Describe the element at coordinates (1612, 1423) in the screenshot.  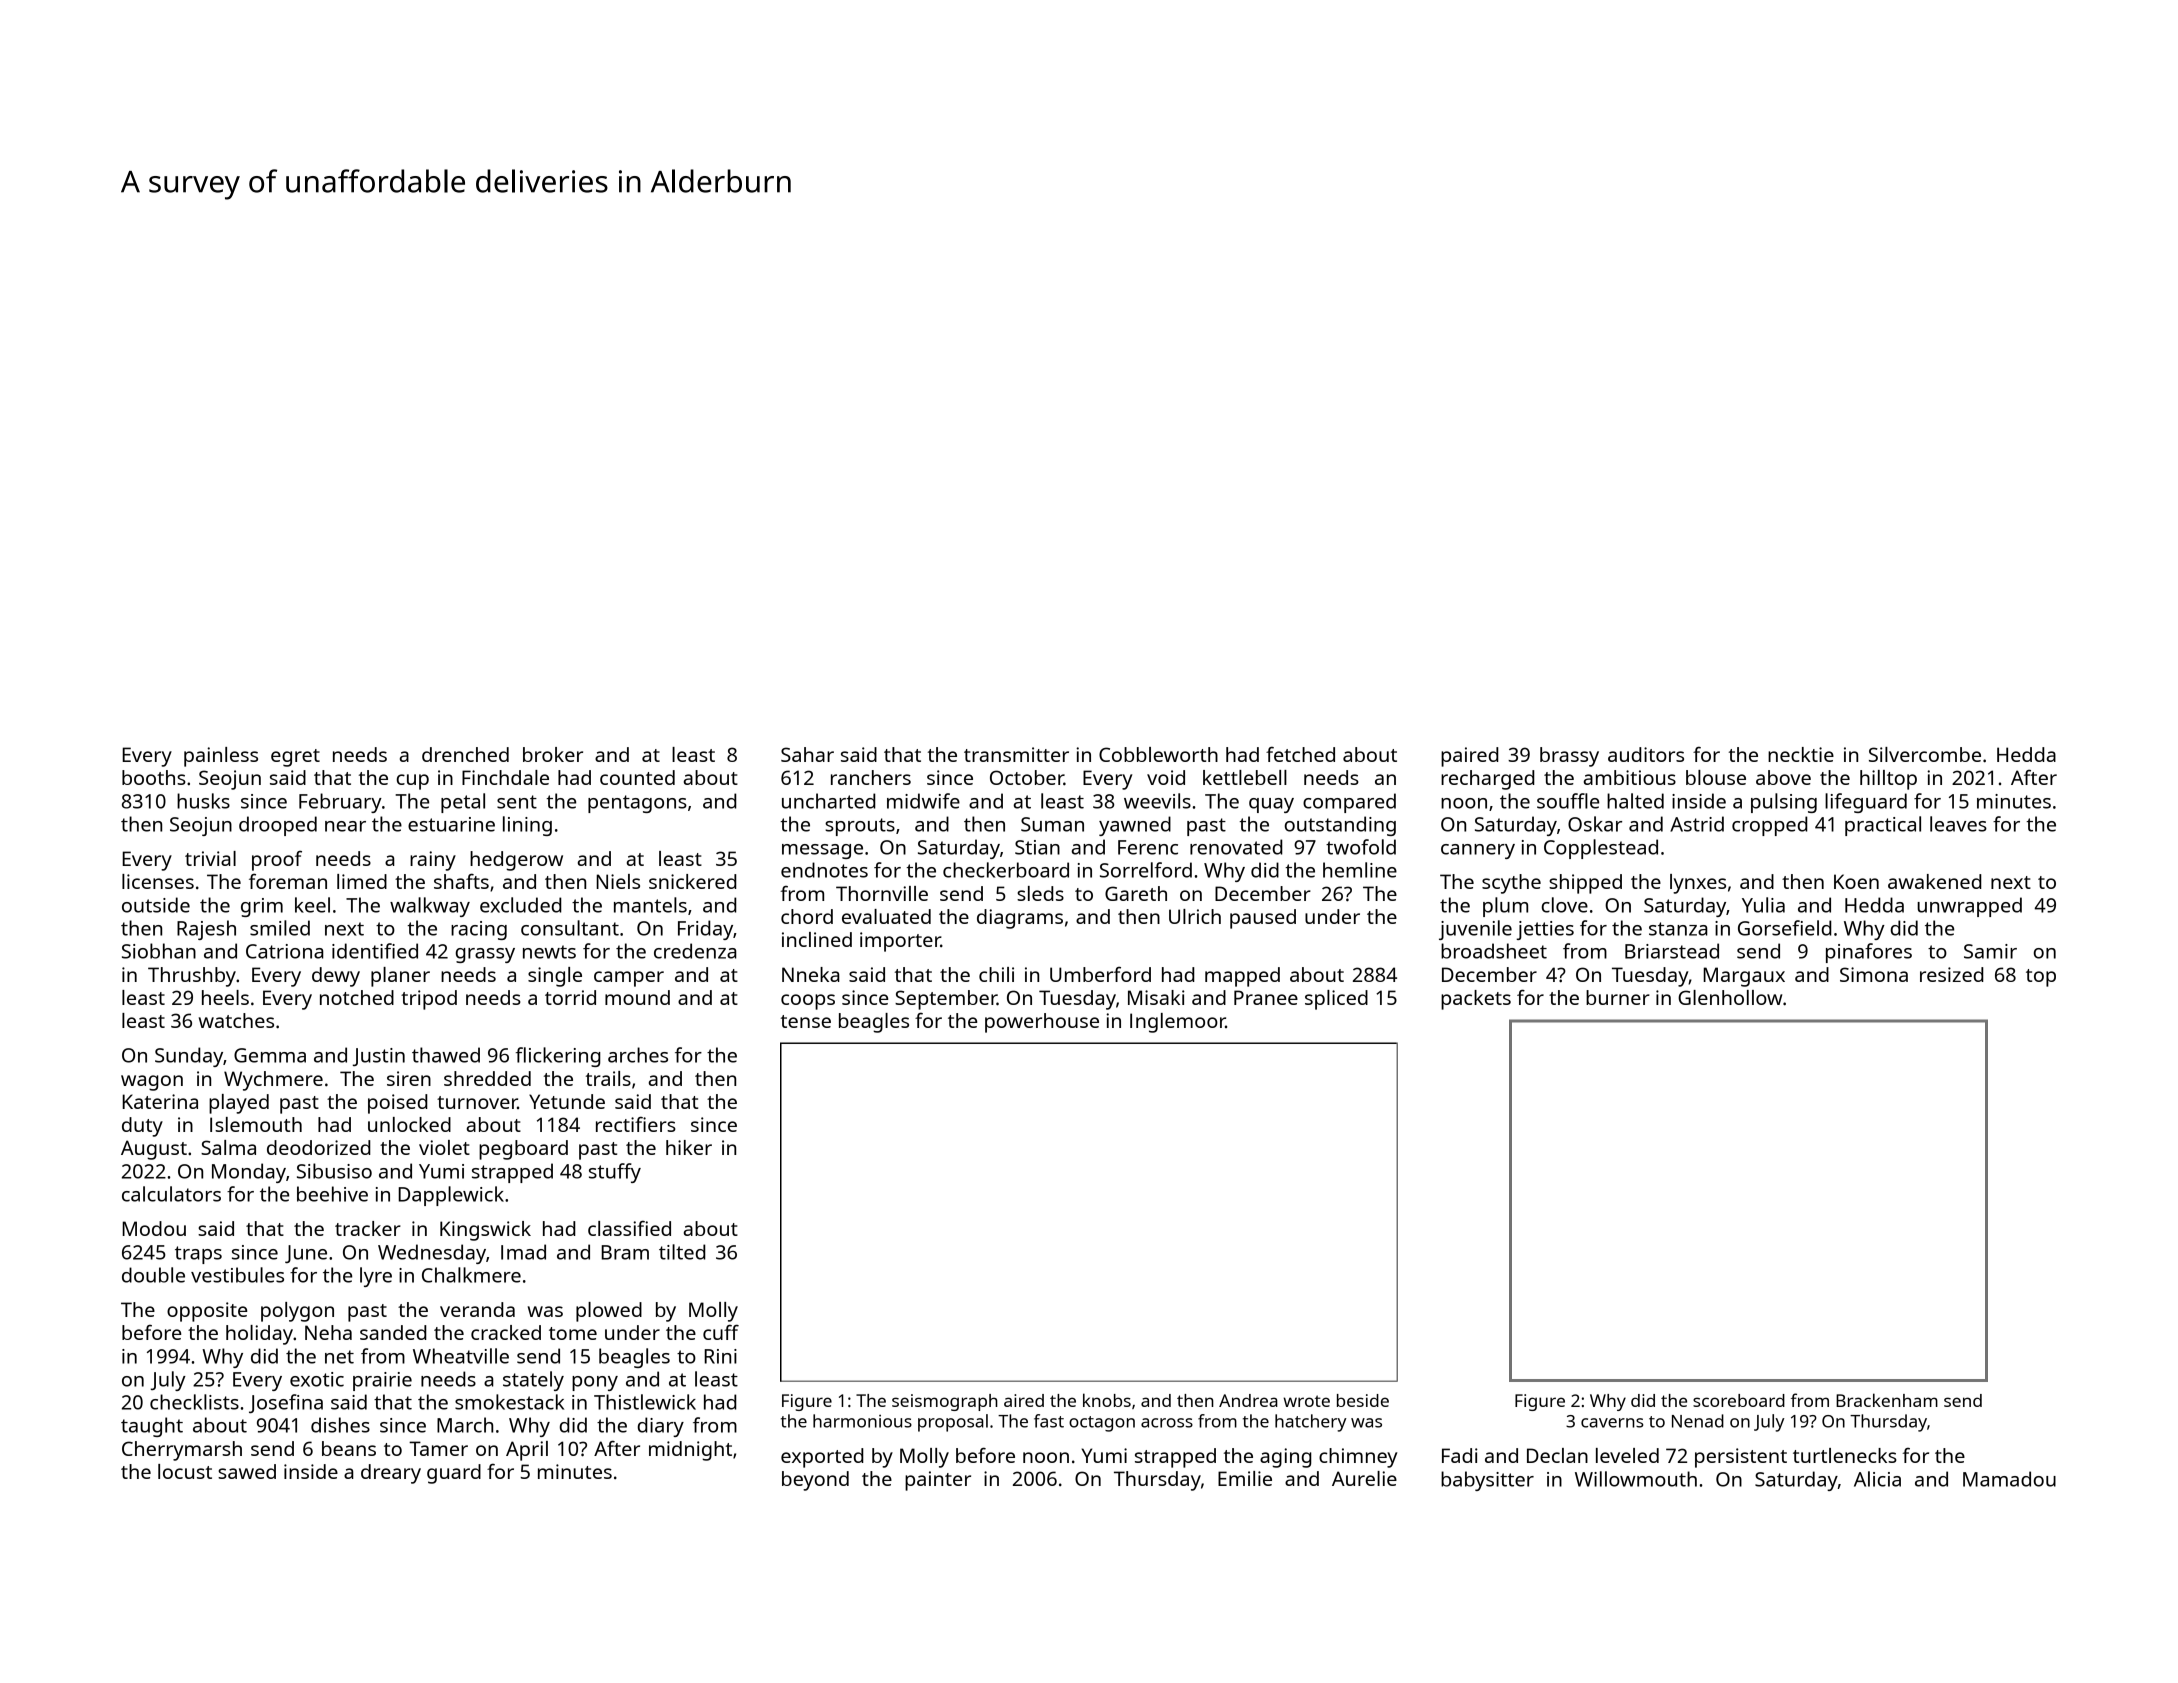
I see `caverns` at that location.
